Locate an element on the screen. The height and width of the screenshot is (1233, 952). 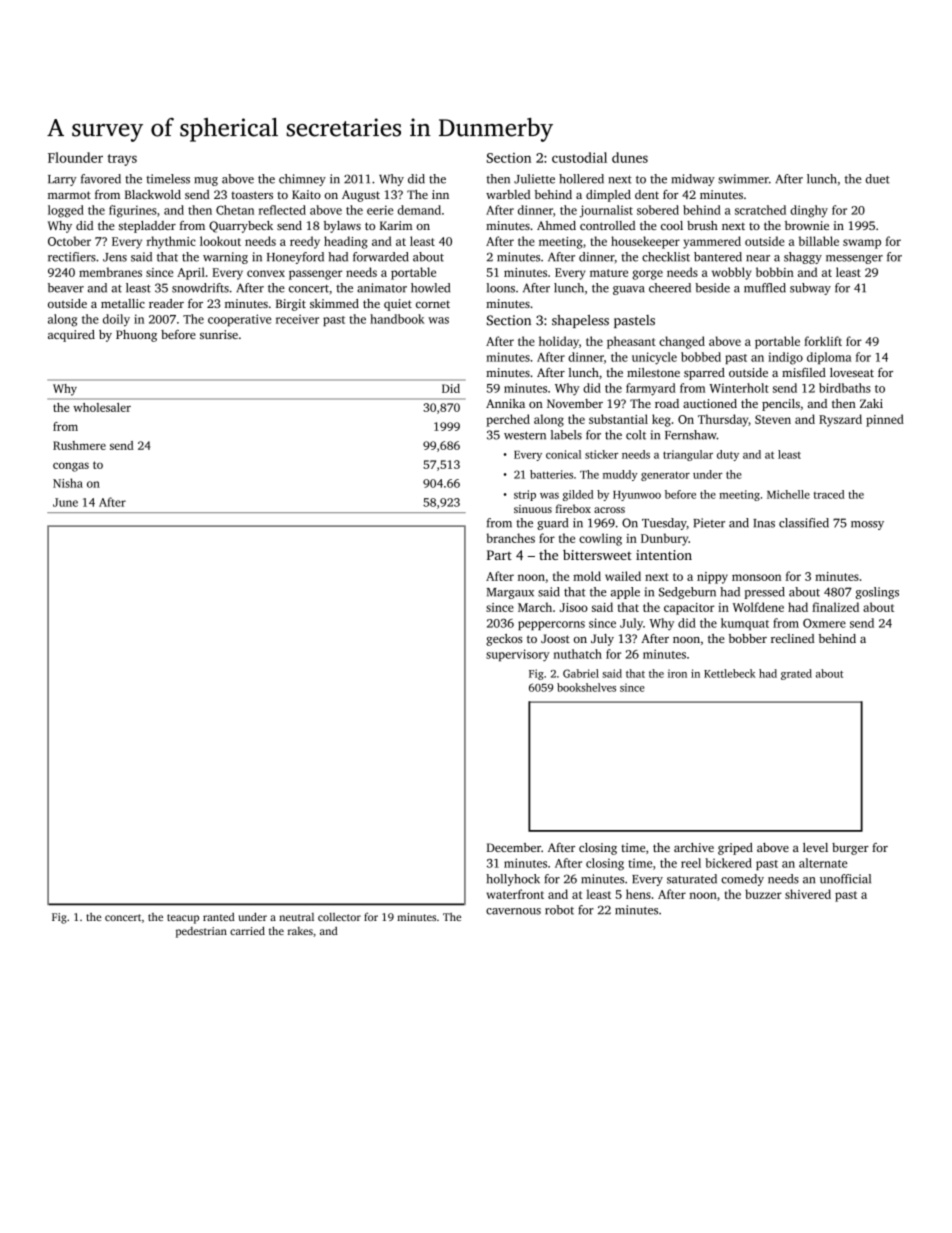
geckos is located at coordinates (504, 640).
